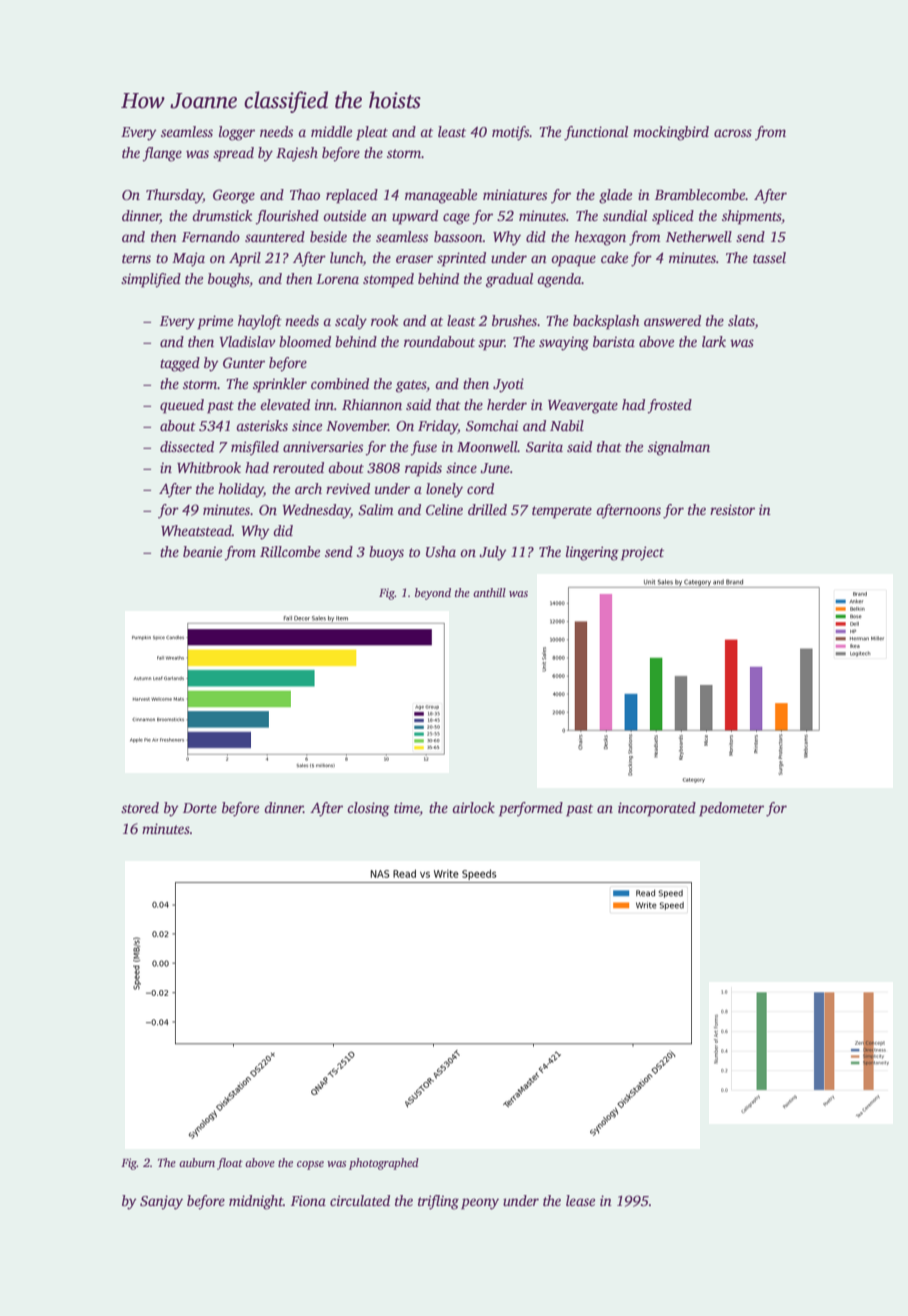  I want to click on incorporated, so click(657, 809).
